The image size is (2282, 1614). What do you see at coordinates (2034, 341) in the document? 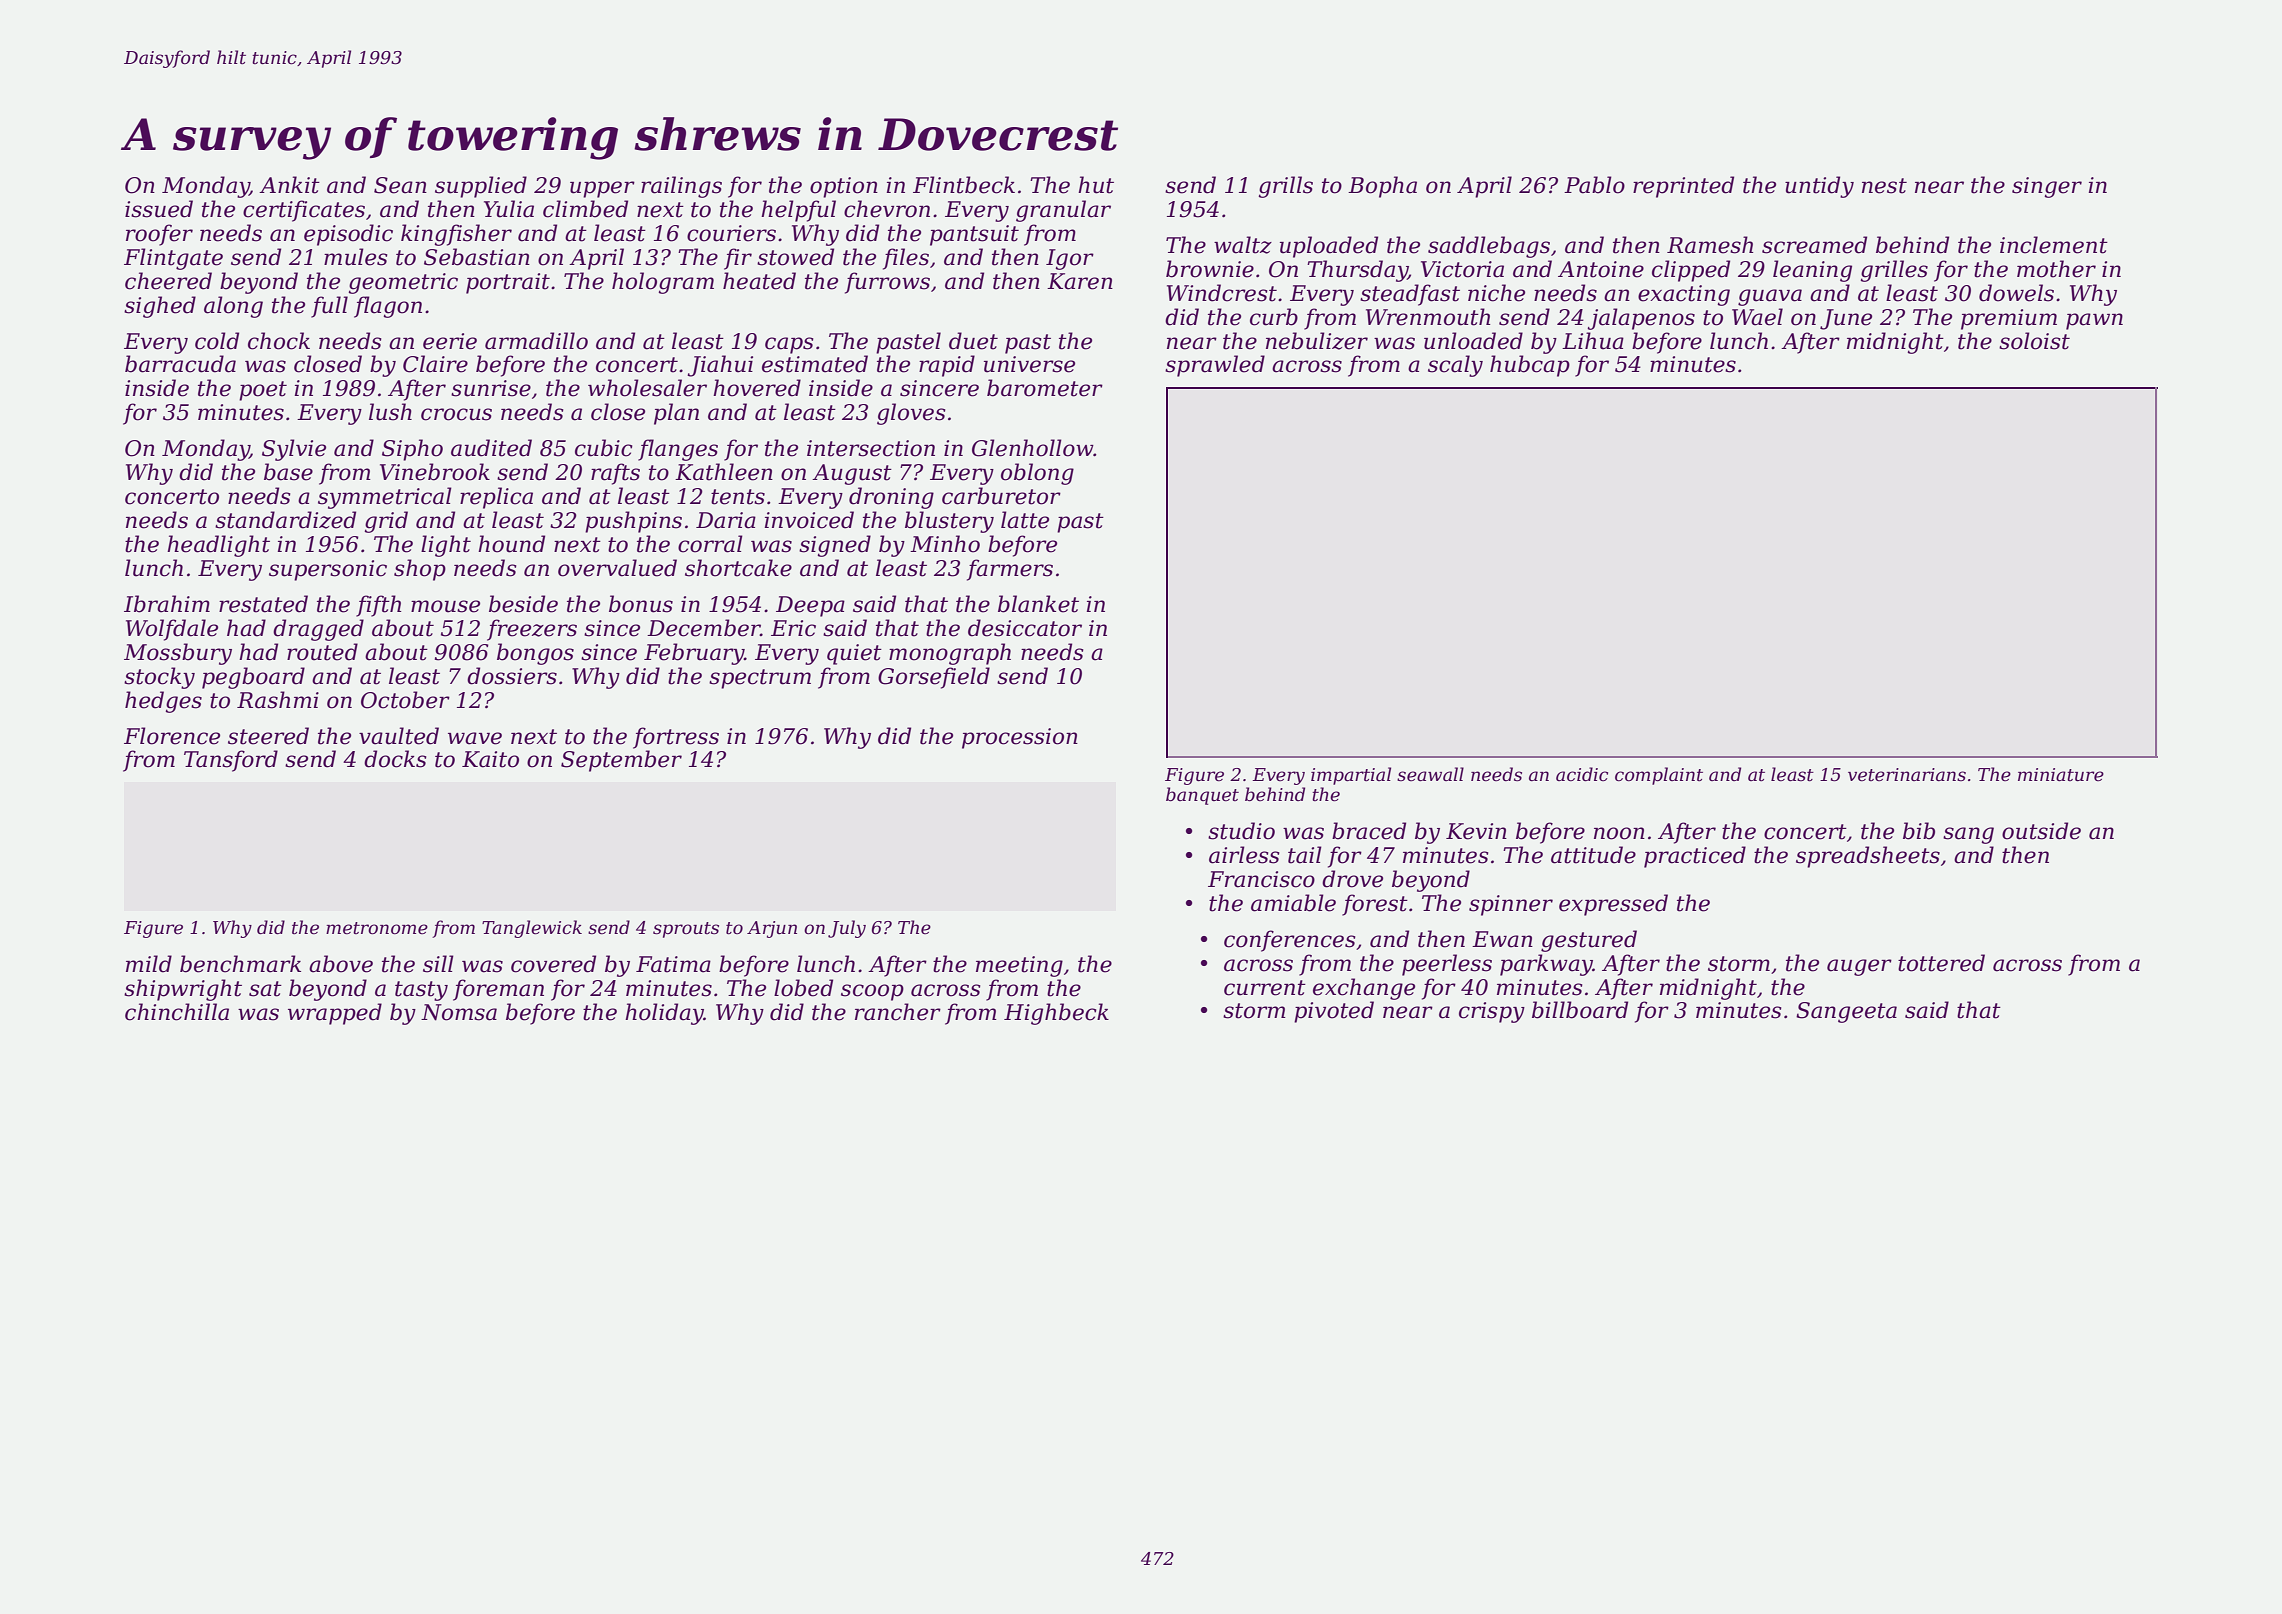
I see `soloist` at bounding box center [2034, 341].
